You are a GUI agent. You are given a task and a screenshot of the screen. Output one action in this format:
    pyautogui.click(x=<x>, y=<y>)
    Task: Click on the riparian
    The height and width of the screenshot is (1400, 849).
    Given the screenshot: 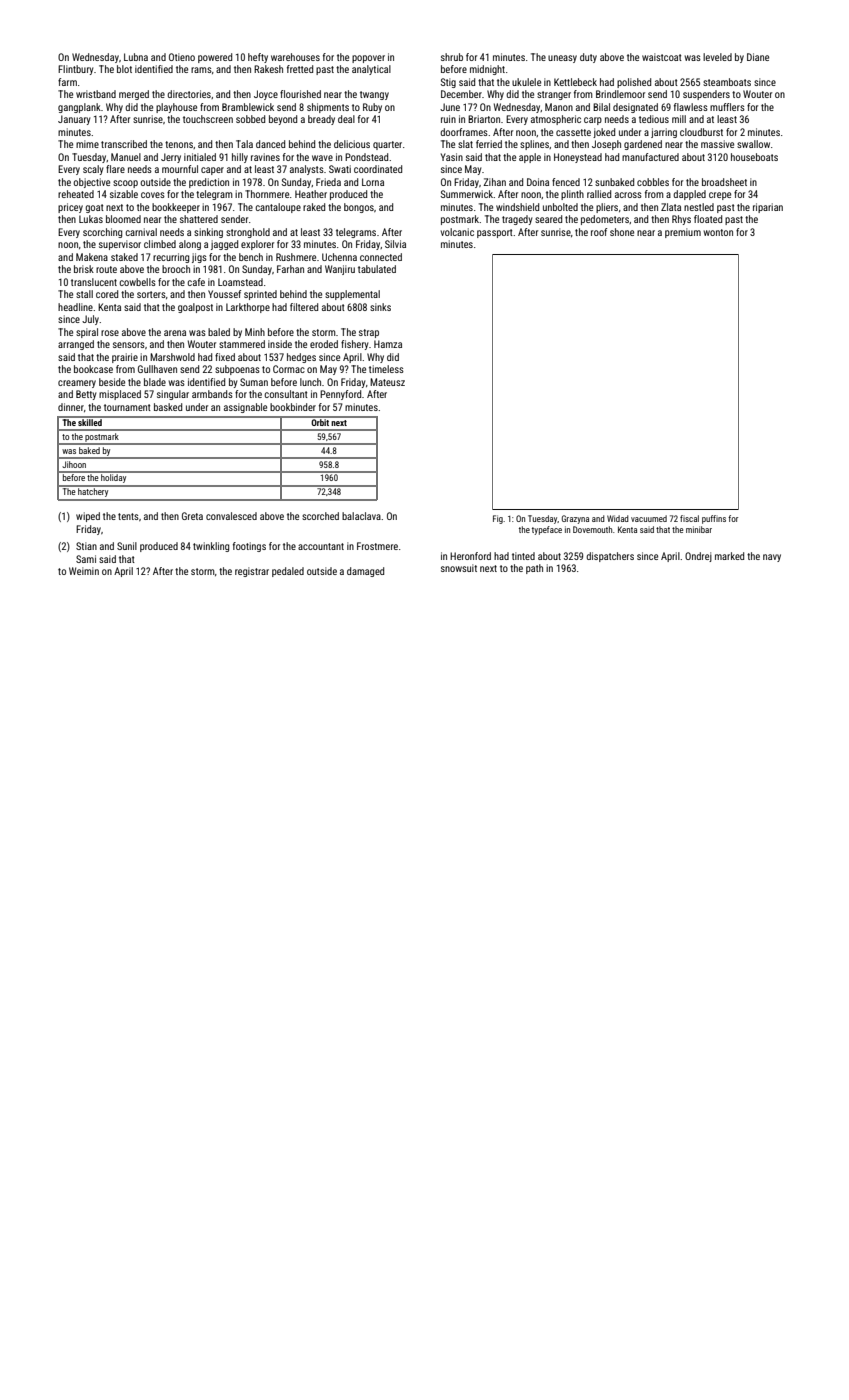 What is the action you would take?
    pyautogui.click(x=768, y=208)
